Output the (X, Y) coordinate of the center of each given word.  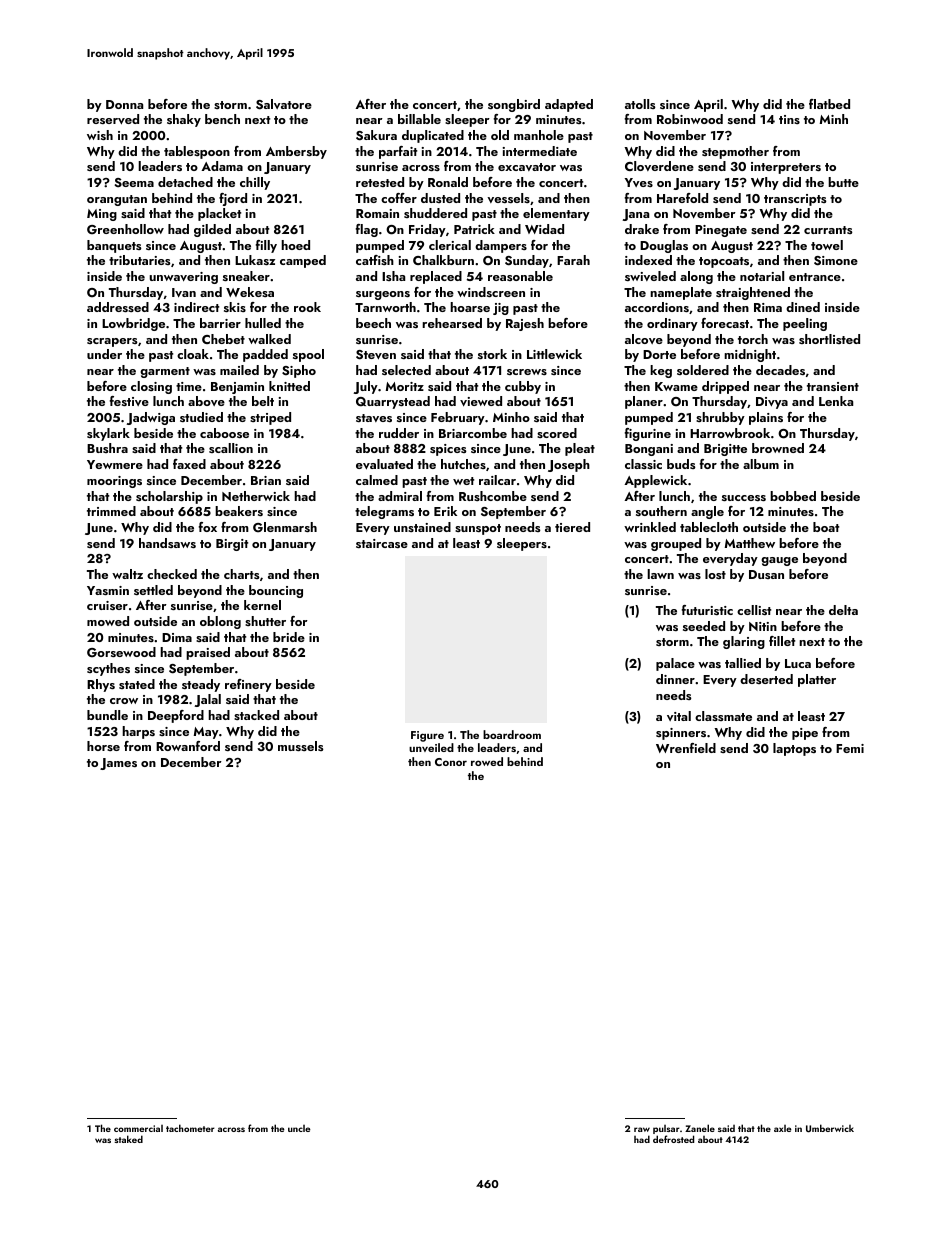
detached (185, 182)
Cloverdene (659, 166)
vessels (508, 198)
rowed (487, 761)
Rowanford (188, 746)
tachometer (190, 1128)
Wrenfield (686, 748)
